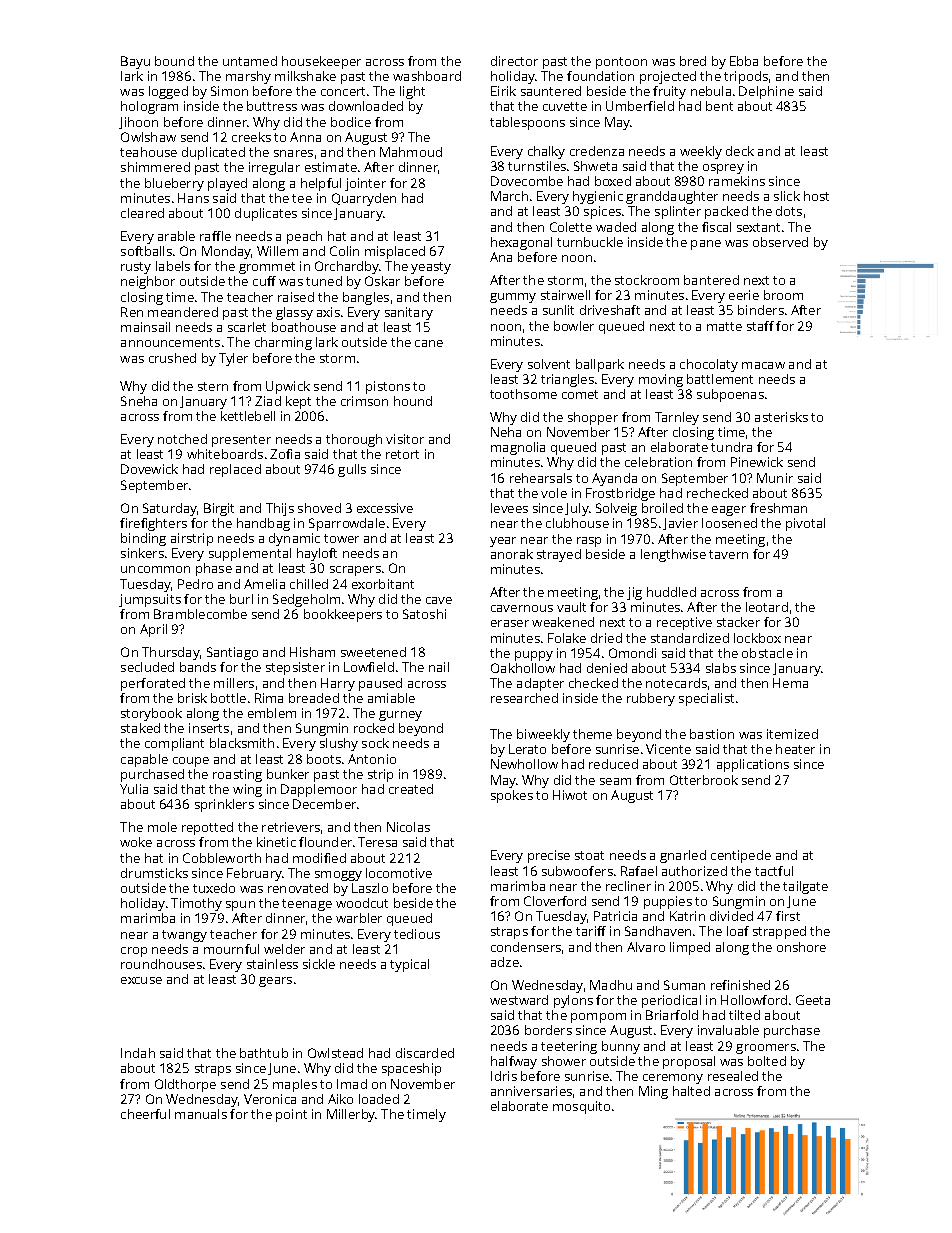  I want to click on blacksmith, so click(242, 743).
